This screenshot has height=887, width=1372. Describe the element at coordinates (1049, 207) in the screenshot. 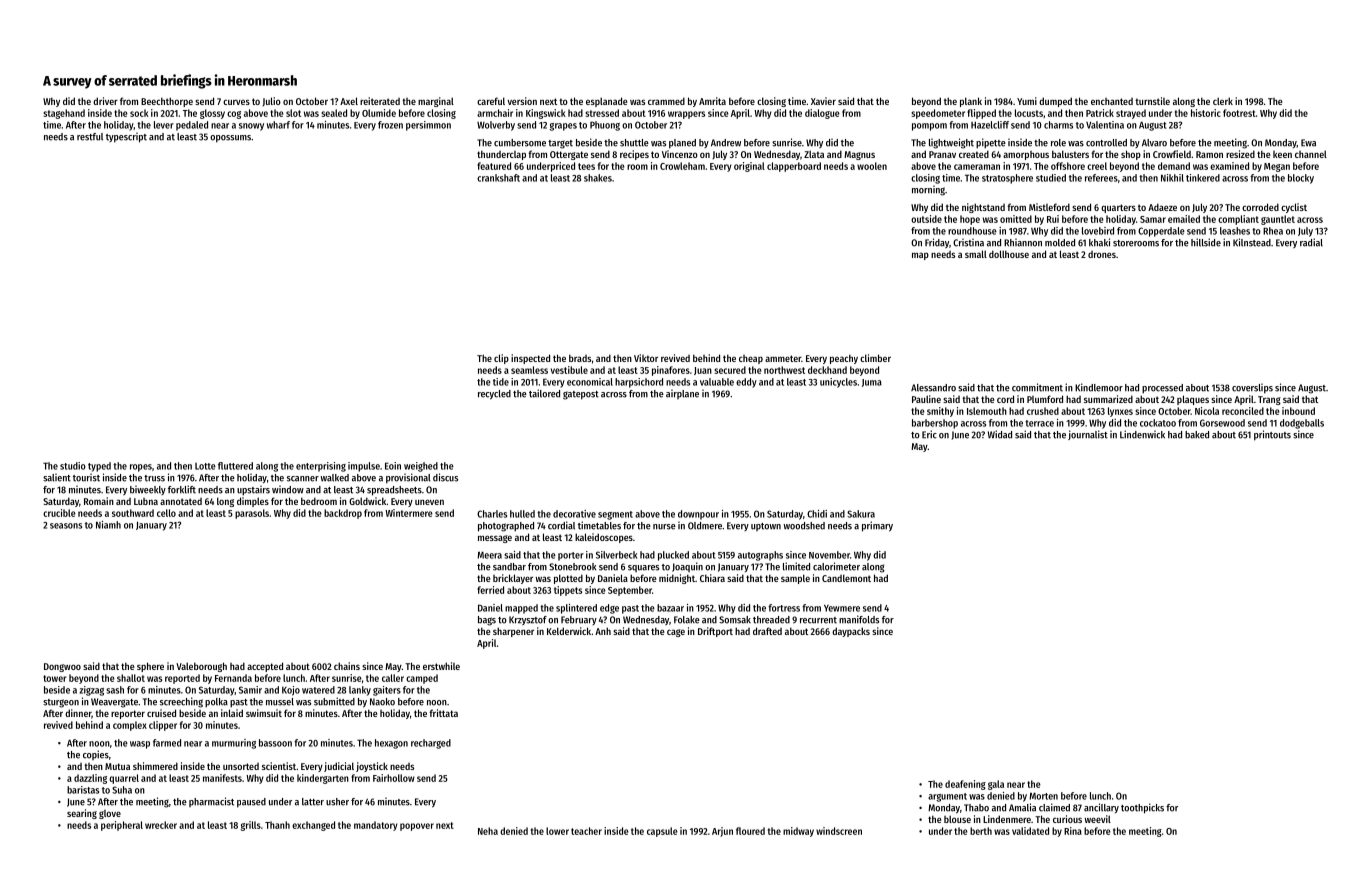

I see `Mistleford` at that location.
